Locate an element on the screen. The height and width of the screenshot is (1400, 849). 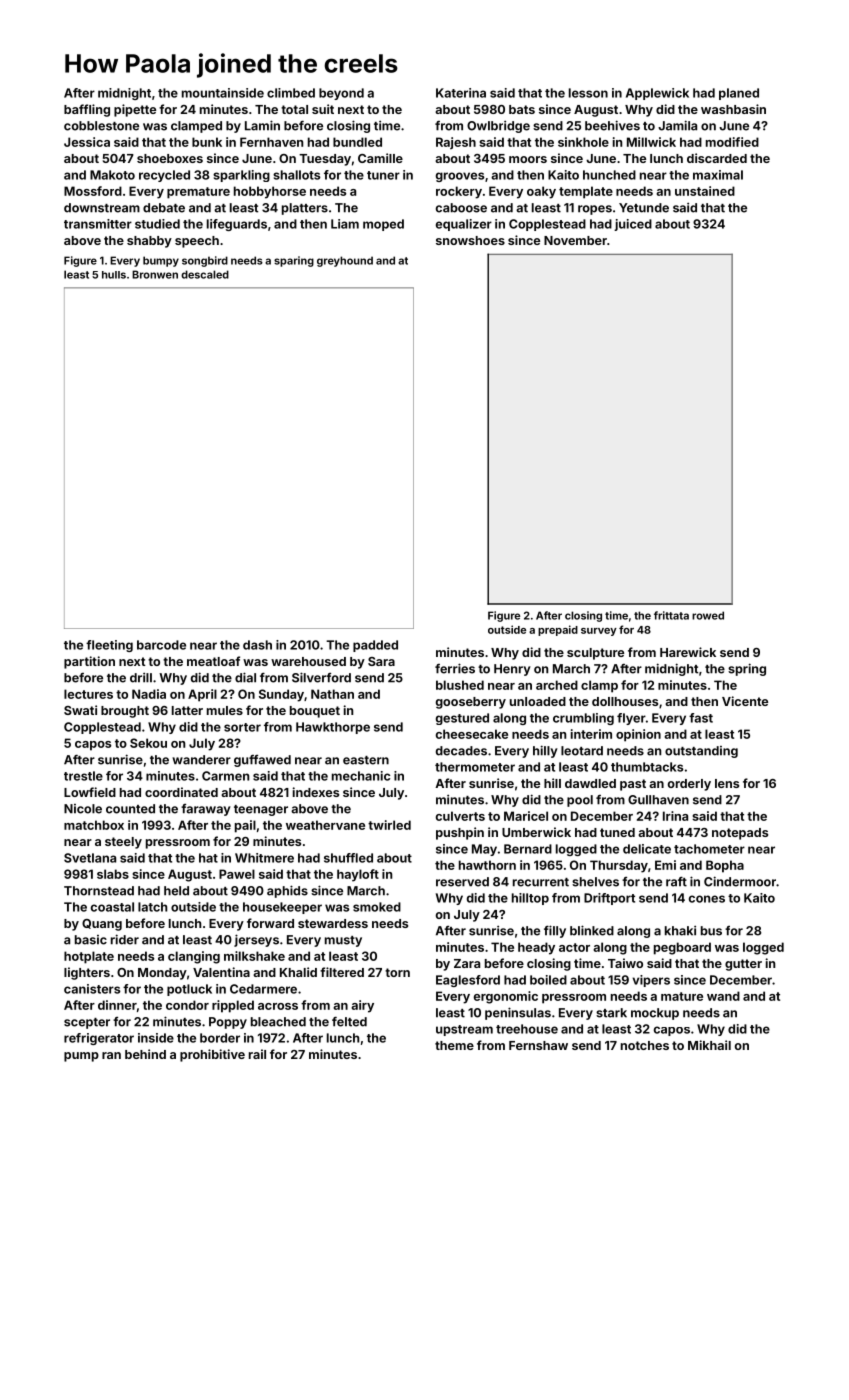
notches is located at coordinates (645, 1045).
